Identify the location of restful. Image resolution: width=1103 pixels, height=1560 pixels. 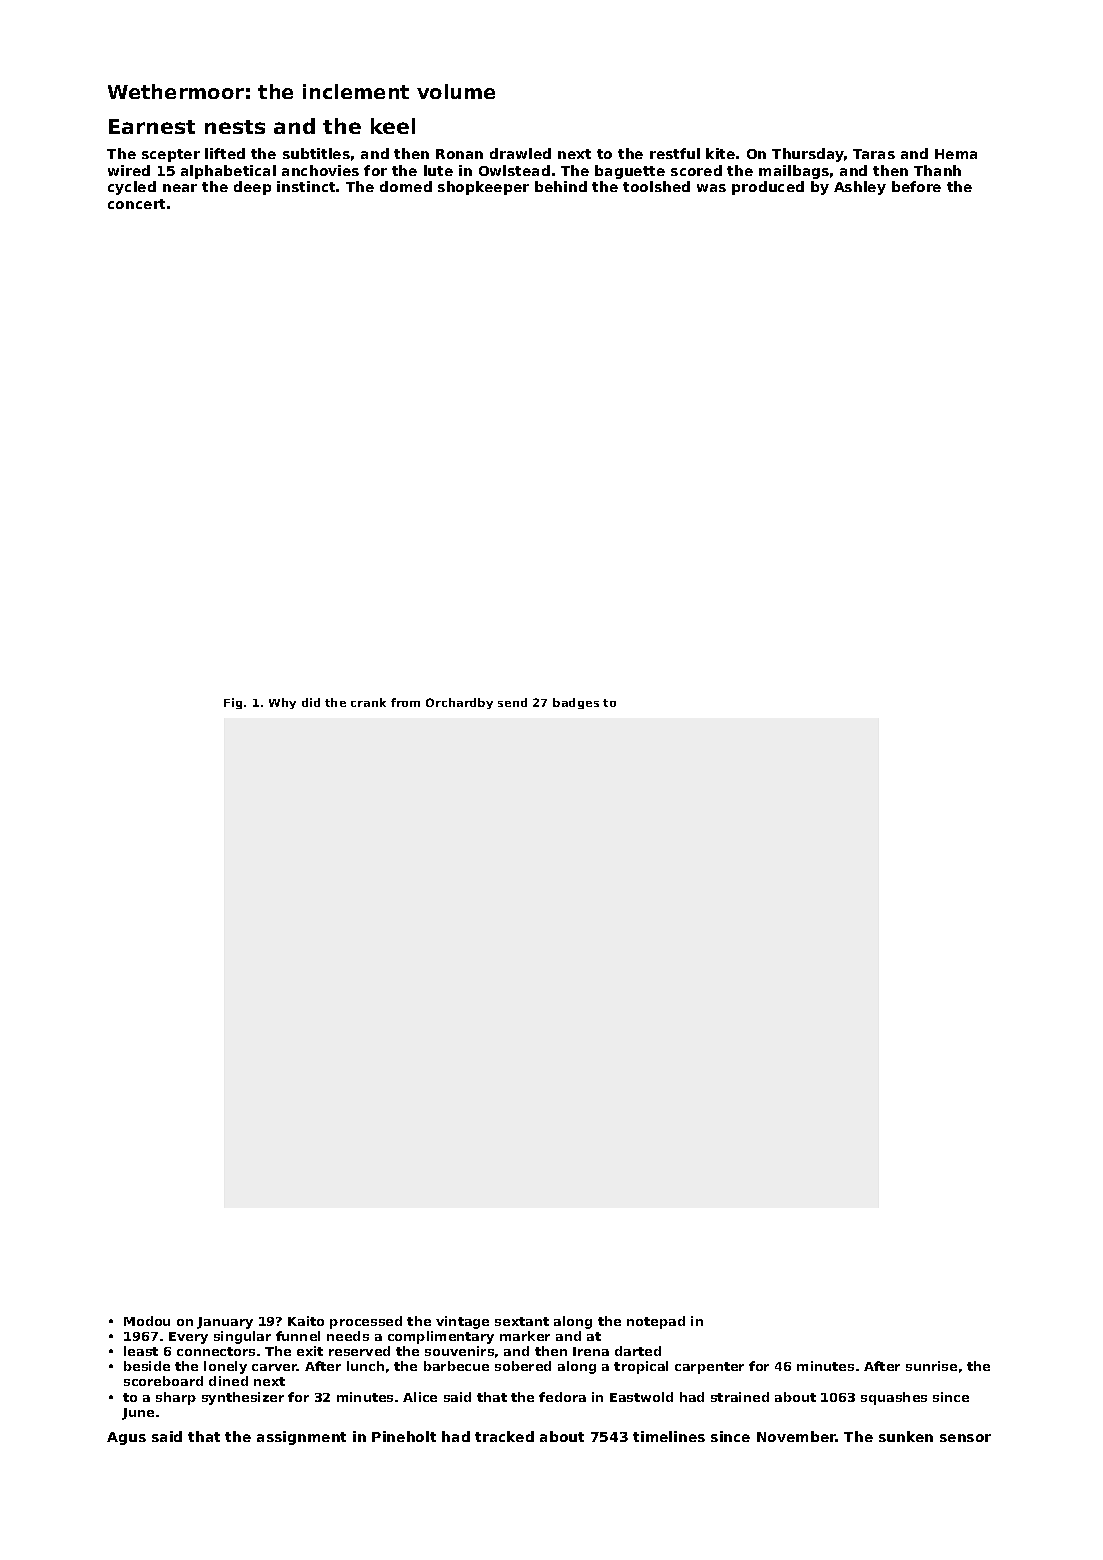
(675, 153).
